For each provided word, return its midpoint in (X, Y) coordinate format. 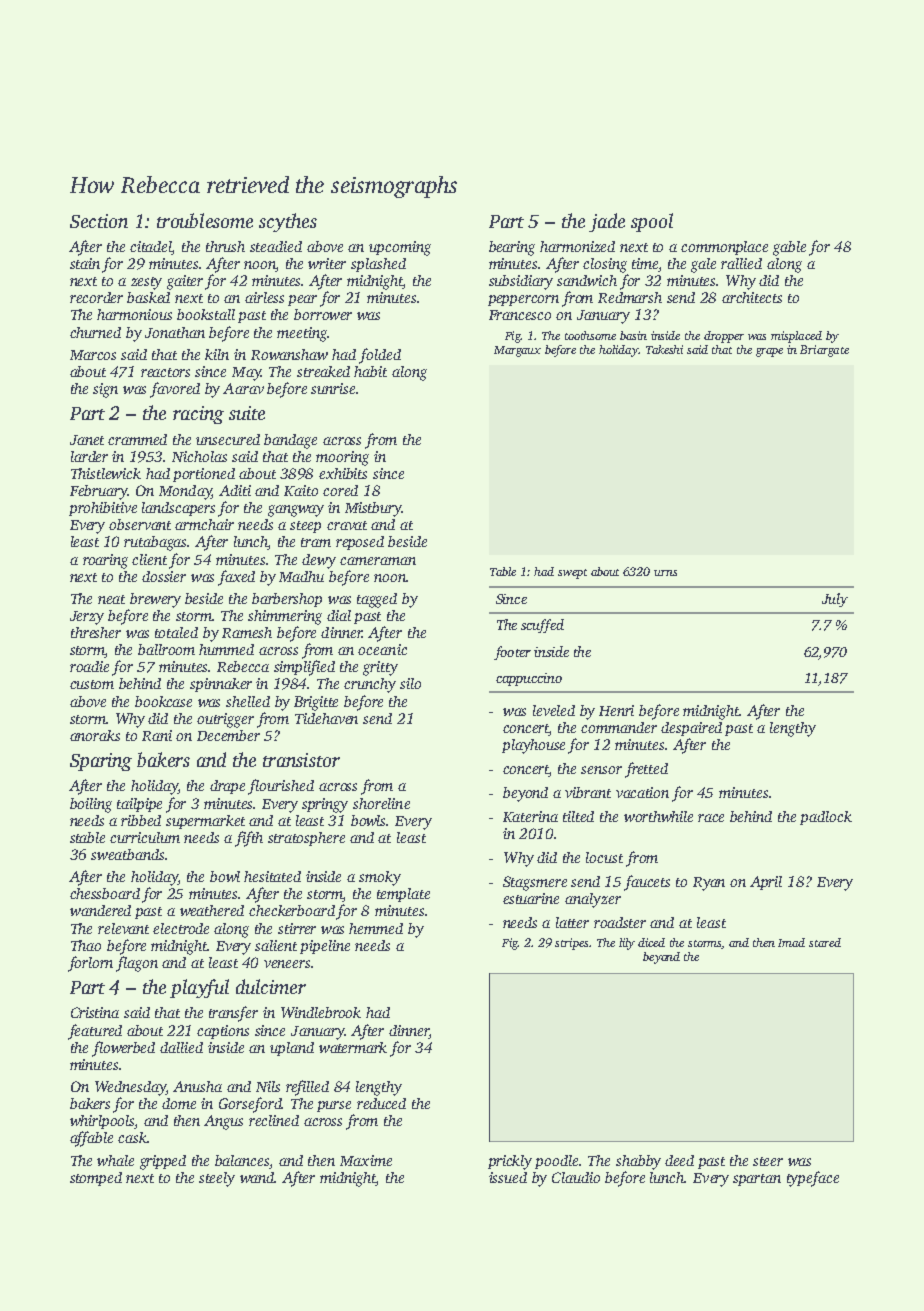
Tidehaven (326, 718)
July (835, 600)
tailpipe (139, 805)
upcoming (400, 248)
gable (789, 248)
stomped (96, 1179)
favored (175, 390)
